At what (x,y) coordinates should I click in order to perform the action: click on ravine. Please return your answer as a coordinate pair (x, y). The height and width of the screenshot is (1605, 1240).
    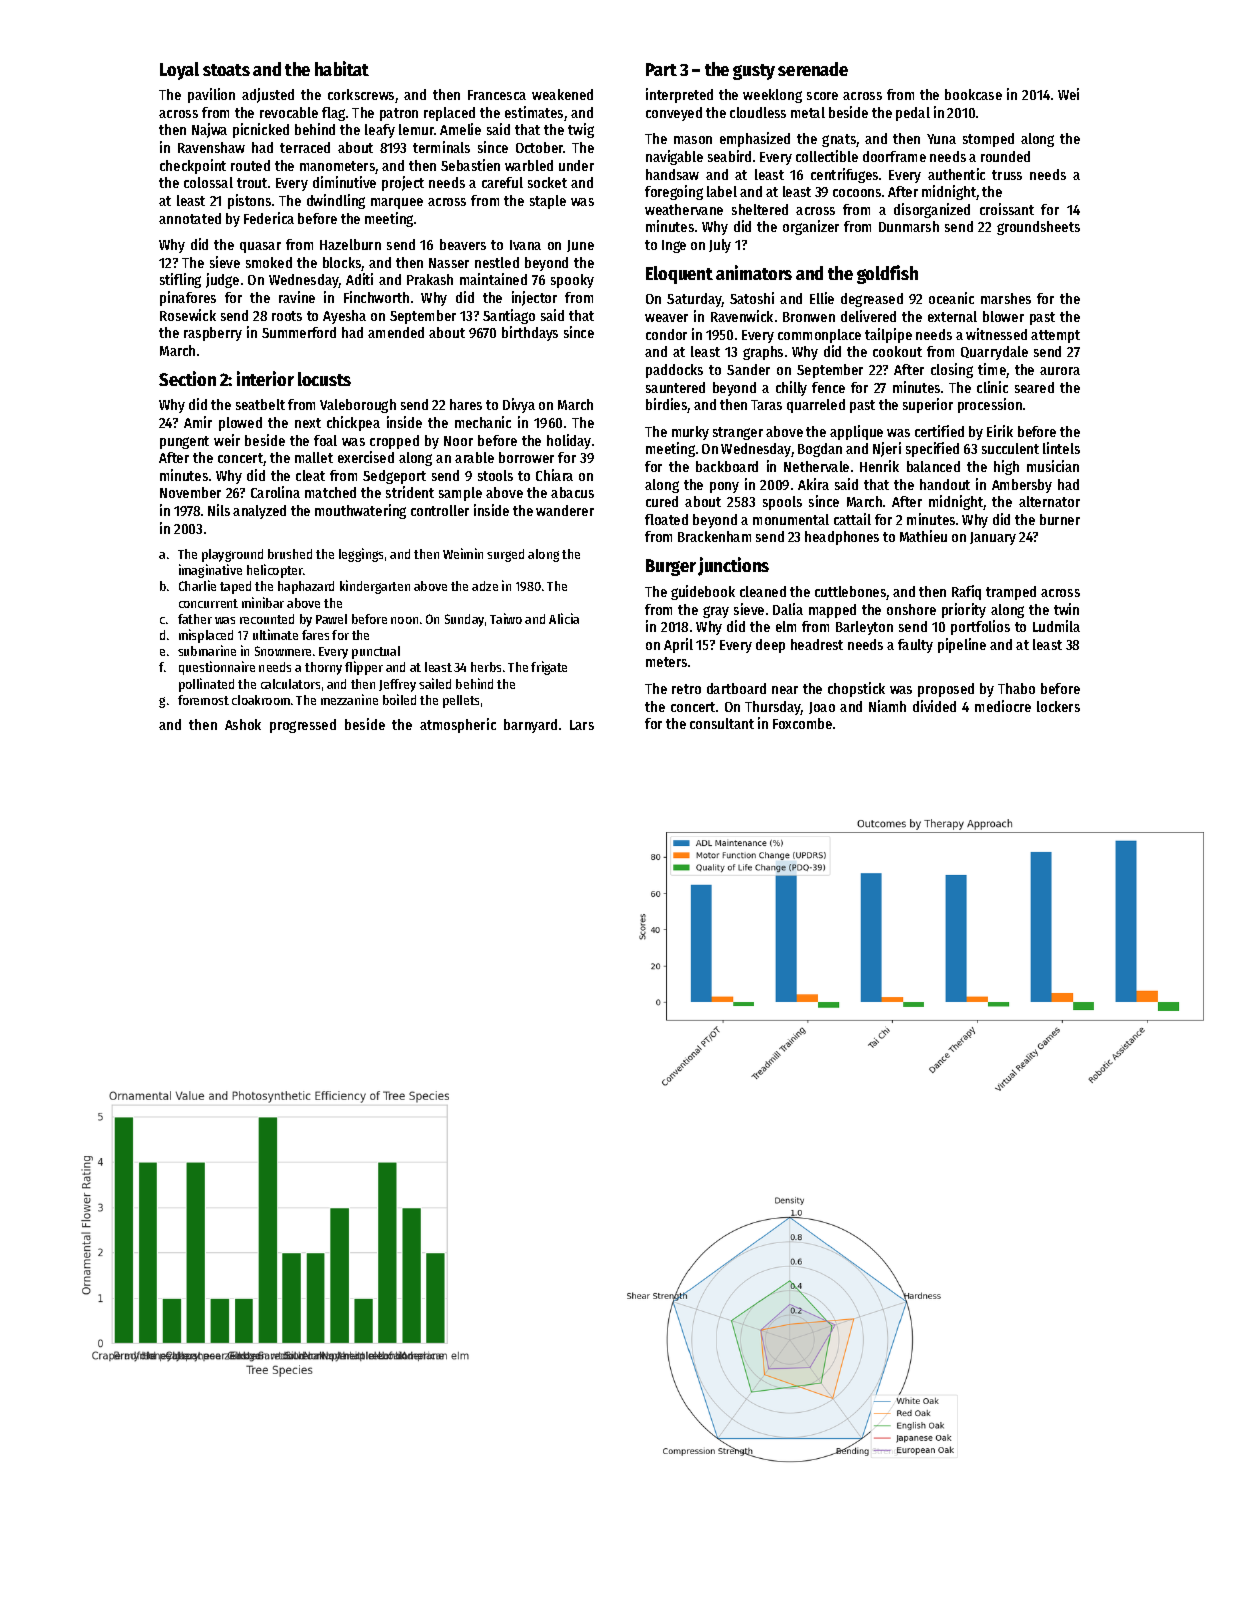
    Looking at the image, I should click on (297, 297).
